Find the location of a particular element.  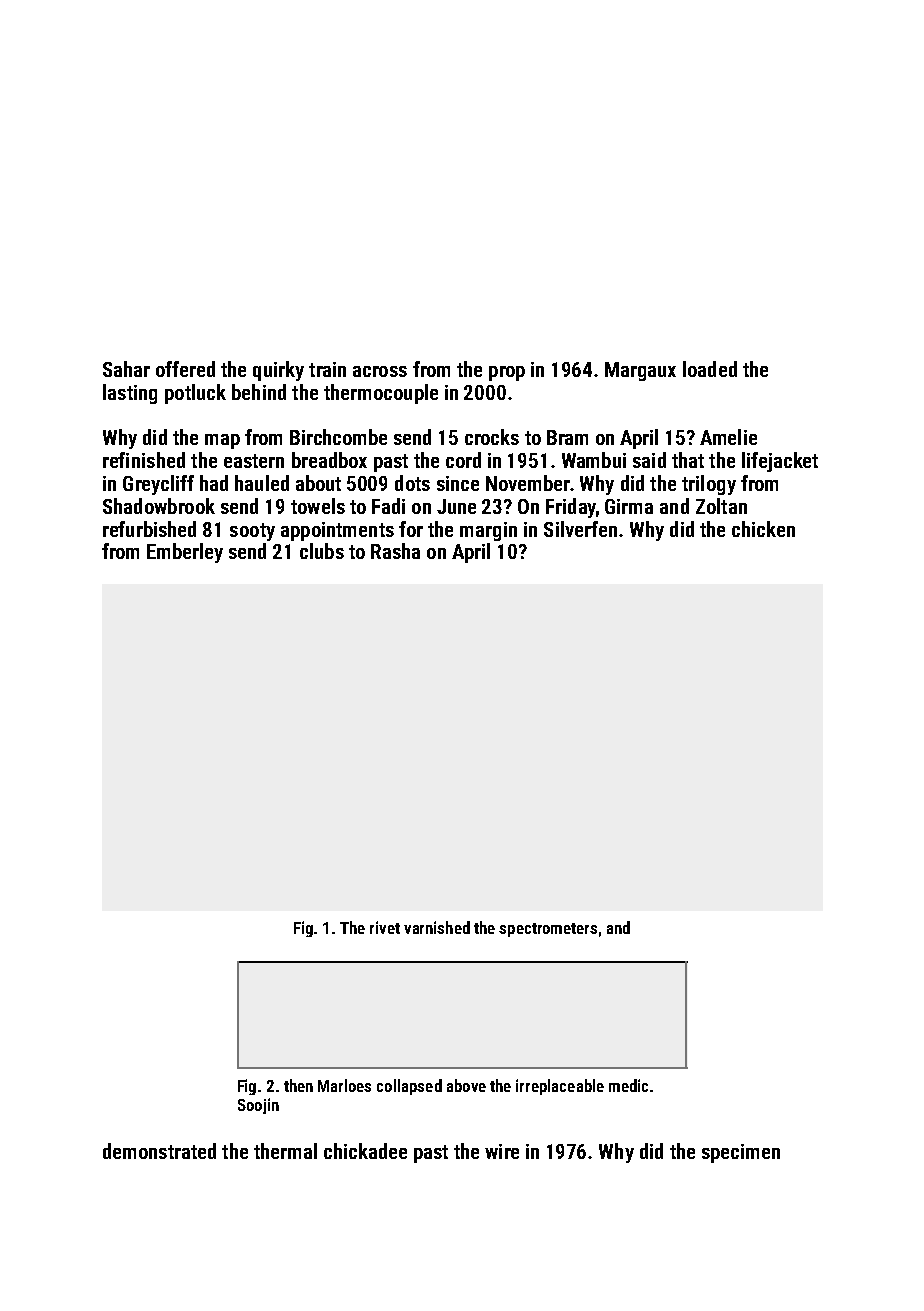

demonstrated is located at coordinates (159, 1151).
